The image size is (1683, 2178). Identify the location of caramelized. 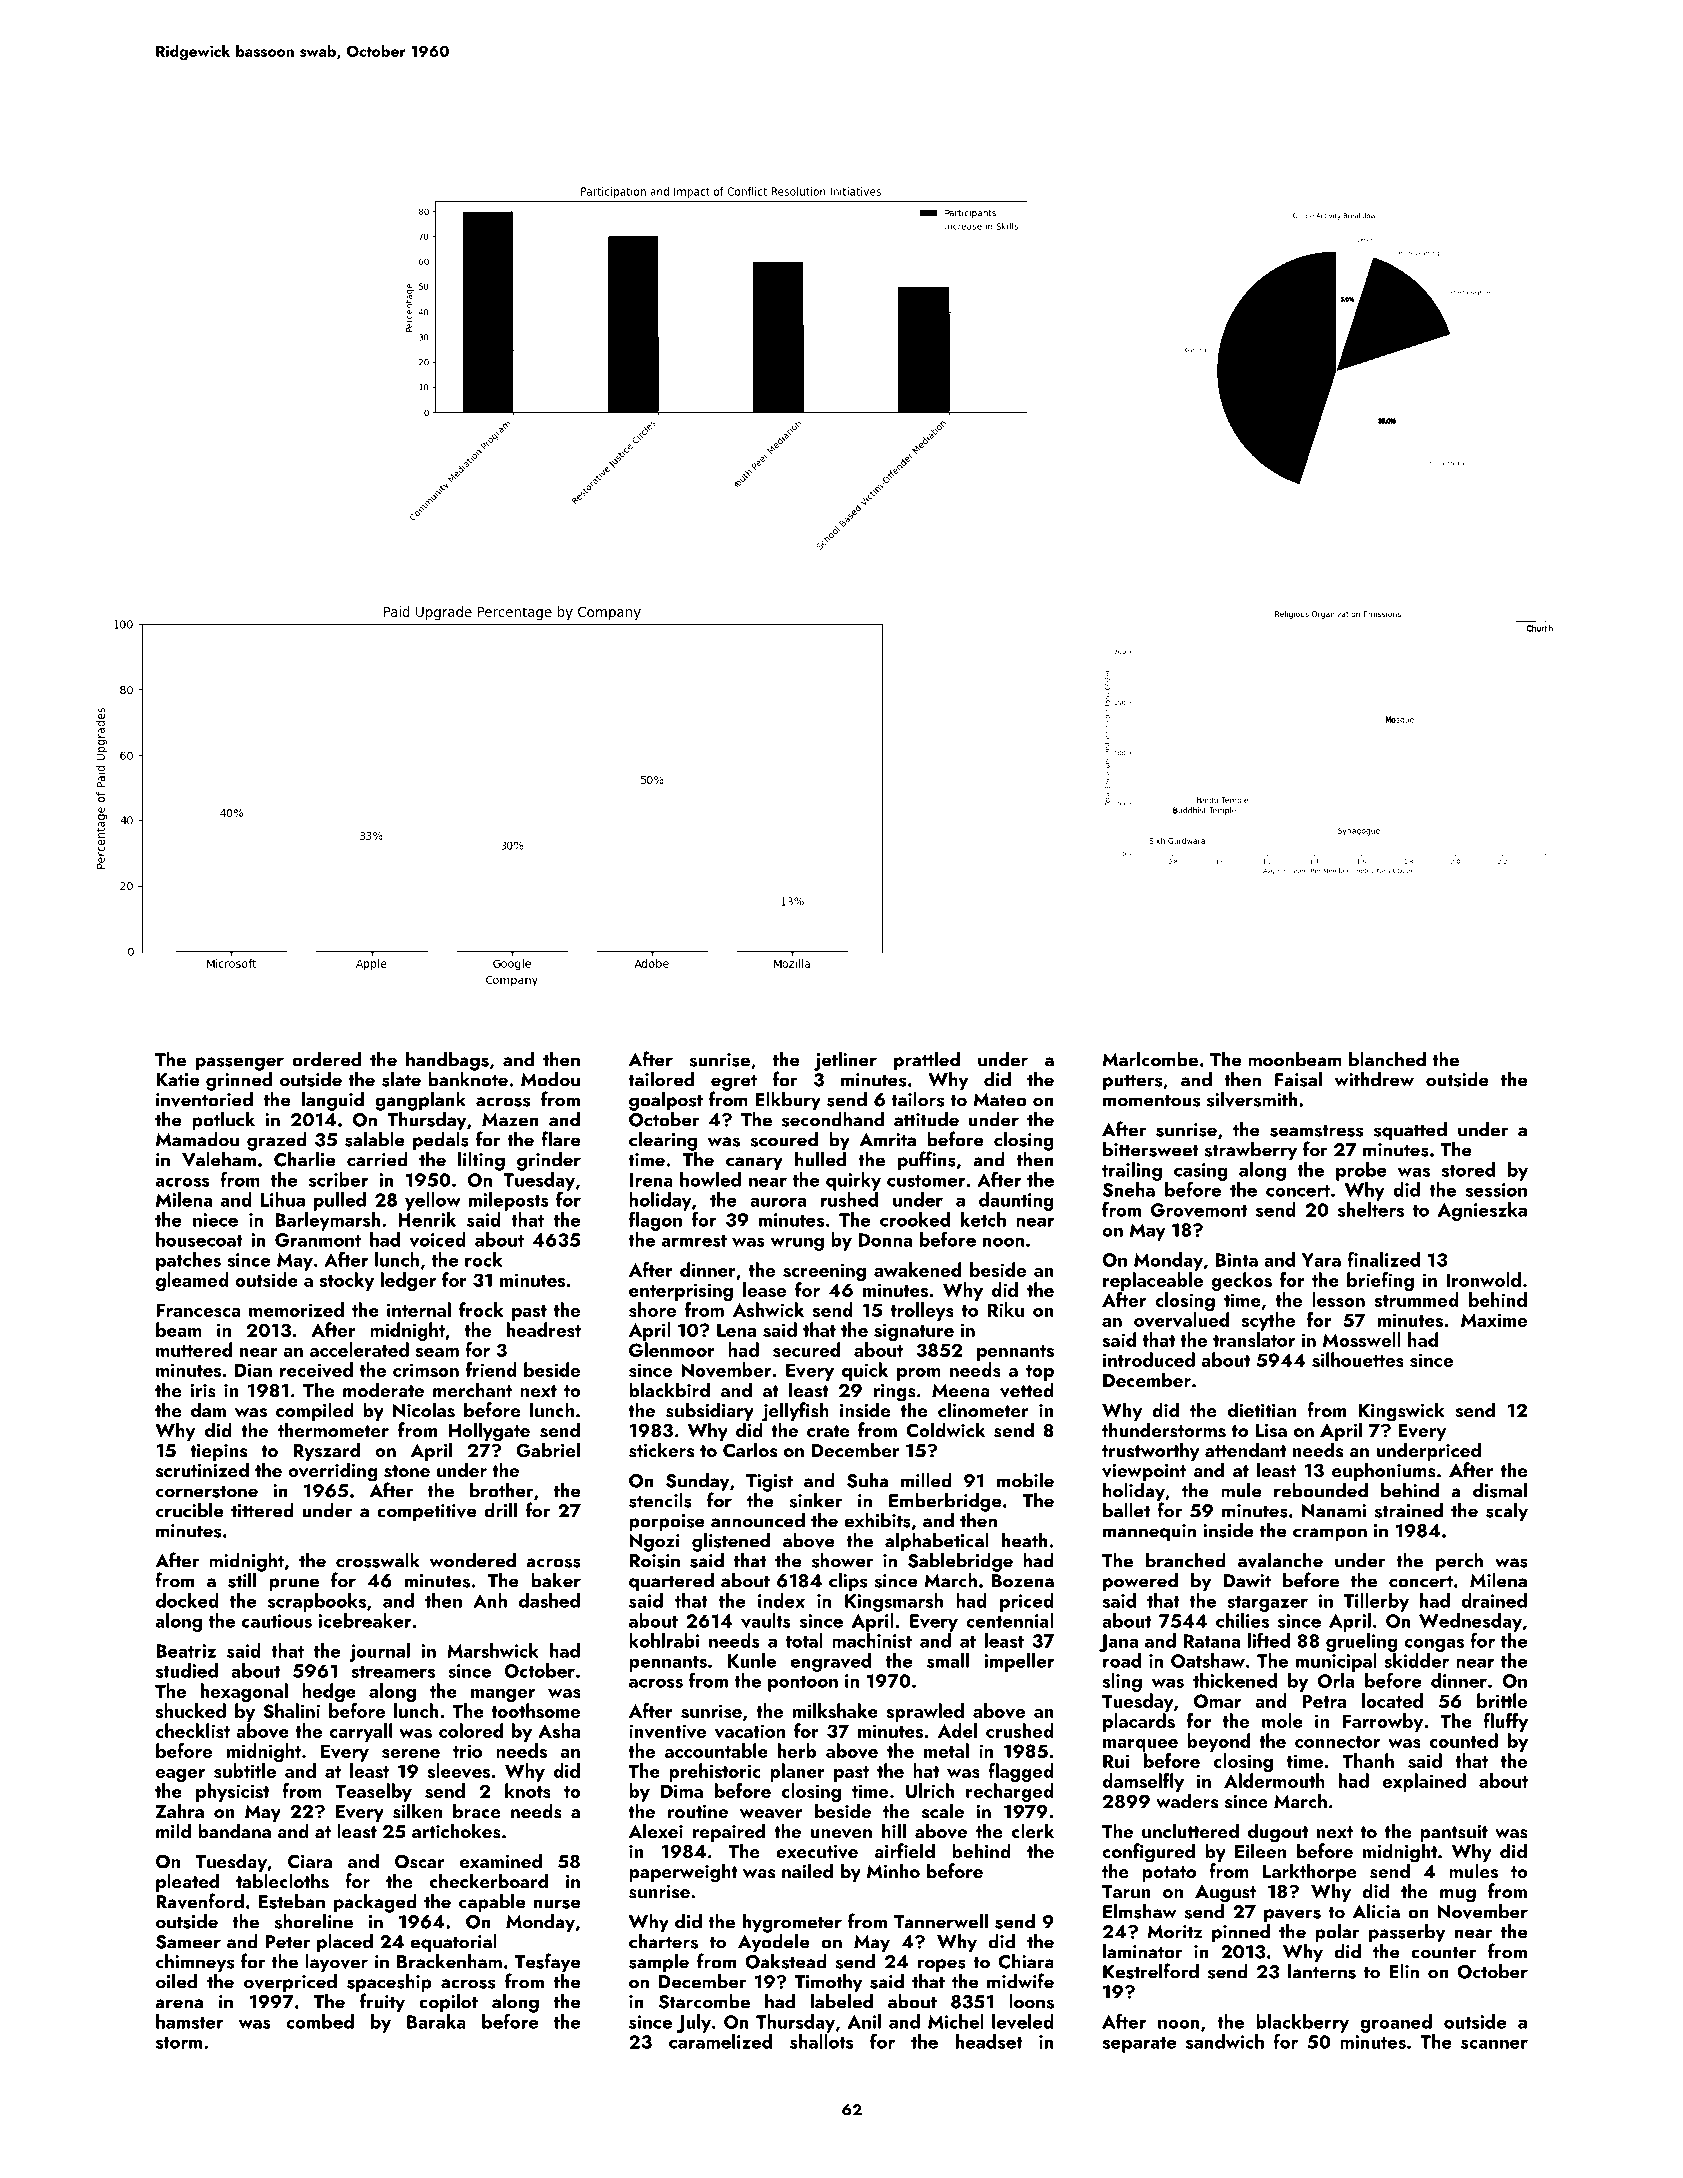
(720, 2041).
